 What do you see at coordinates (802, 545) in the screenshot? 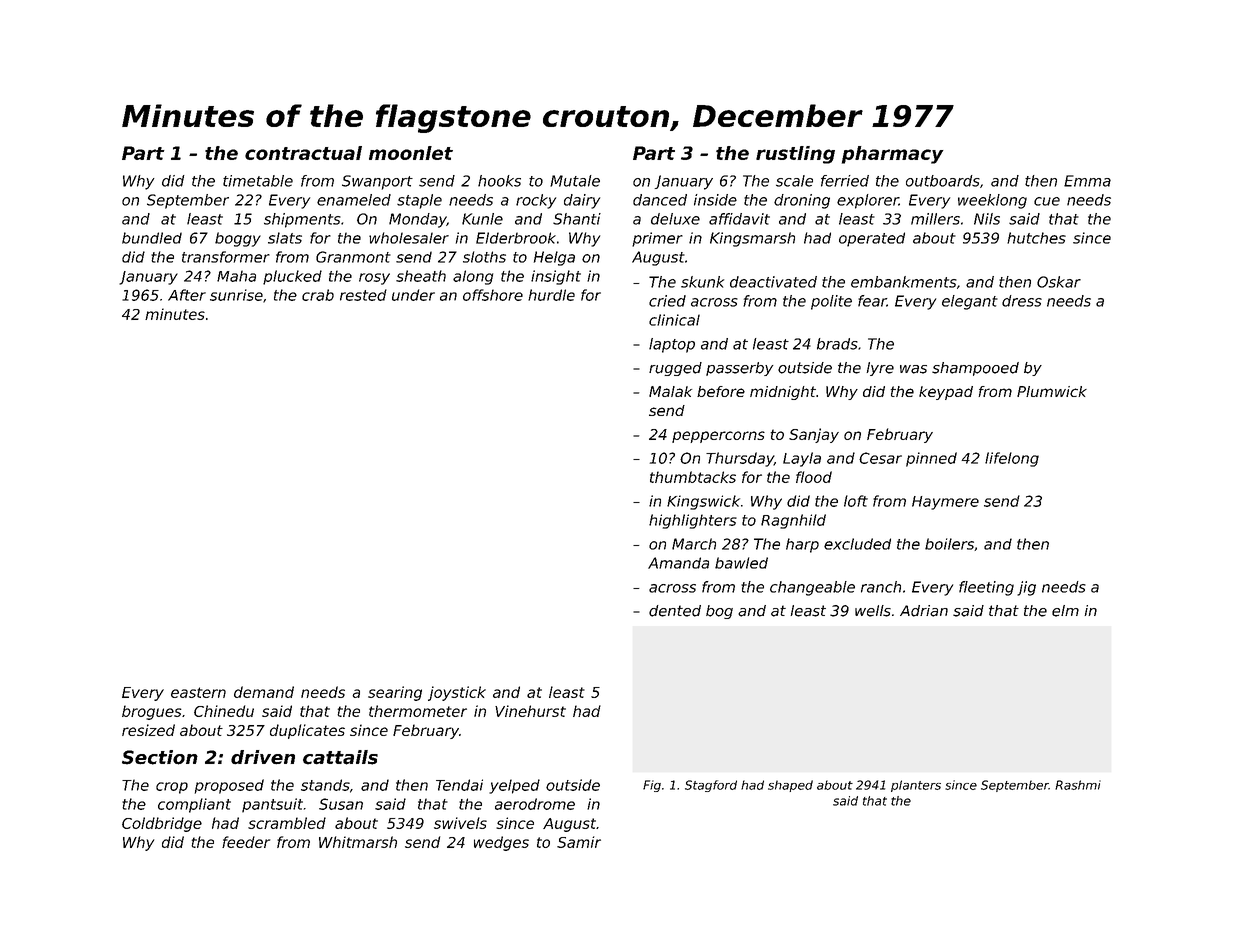
I see `harp` at bounding box center [802, 545].
